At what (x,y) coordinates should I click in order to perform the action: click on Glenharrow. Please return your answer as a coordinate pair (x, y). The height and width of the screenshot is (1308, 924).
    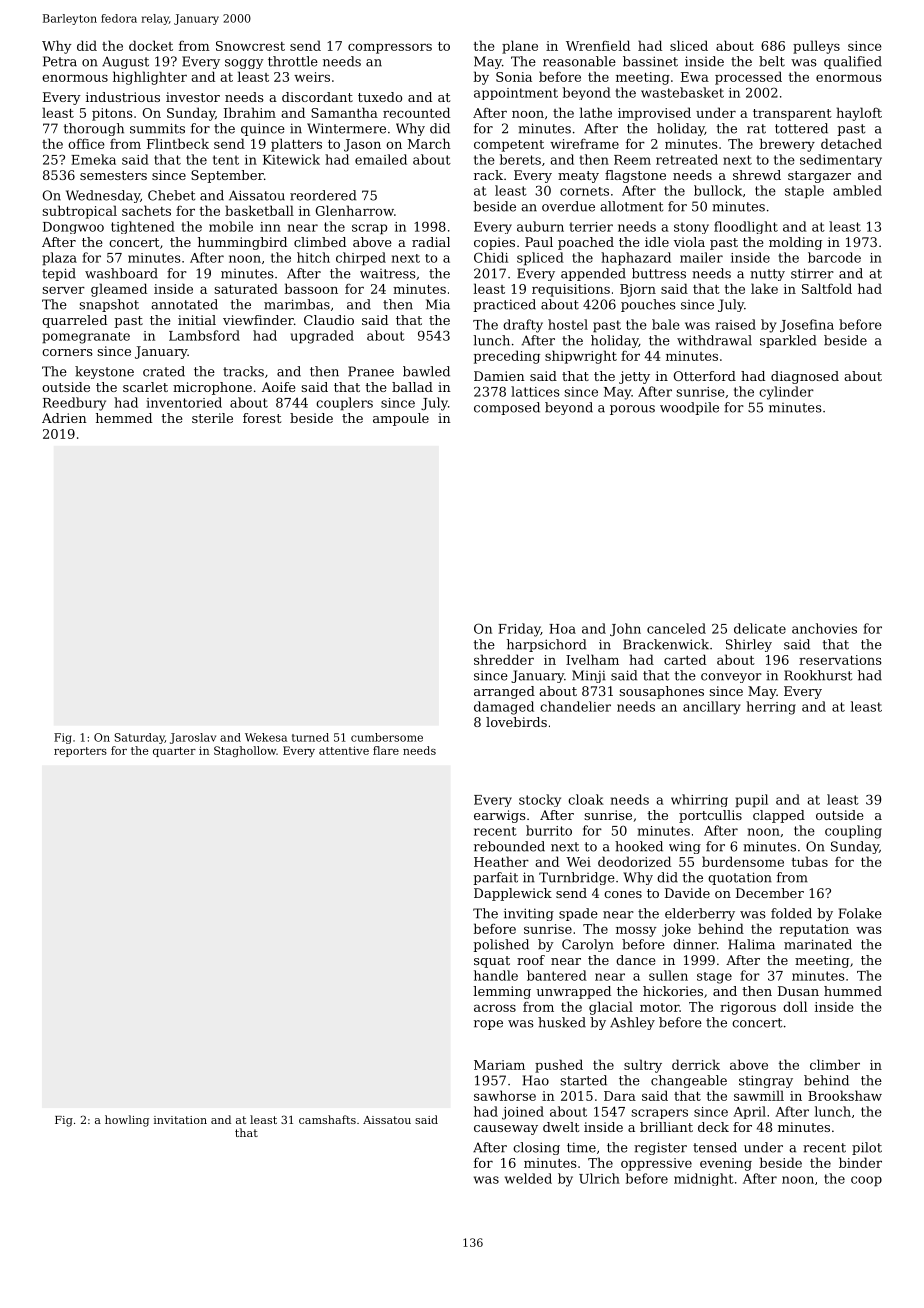
    Looking at the image, I should click on (355, 210).
